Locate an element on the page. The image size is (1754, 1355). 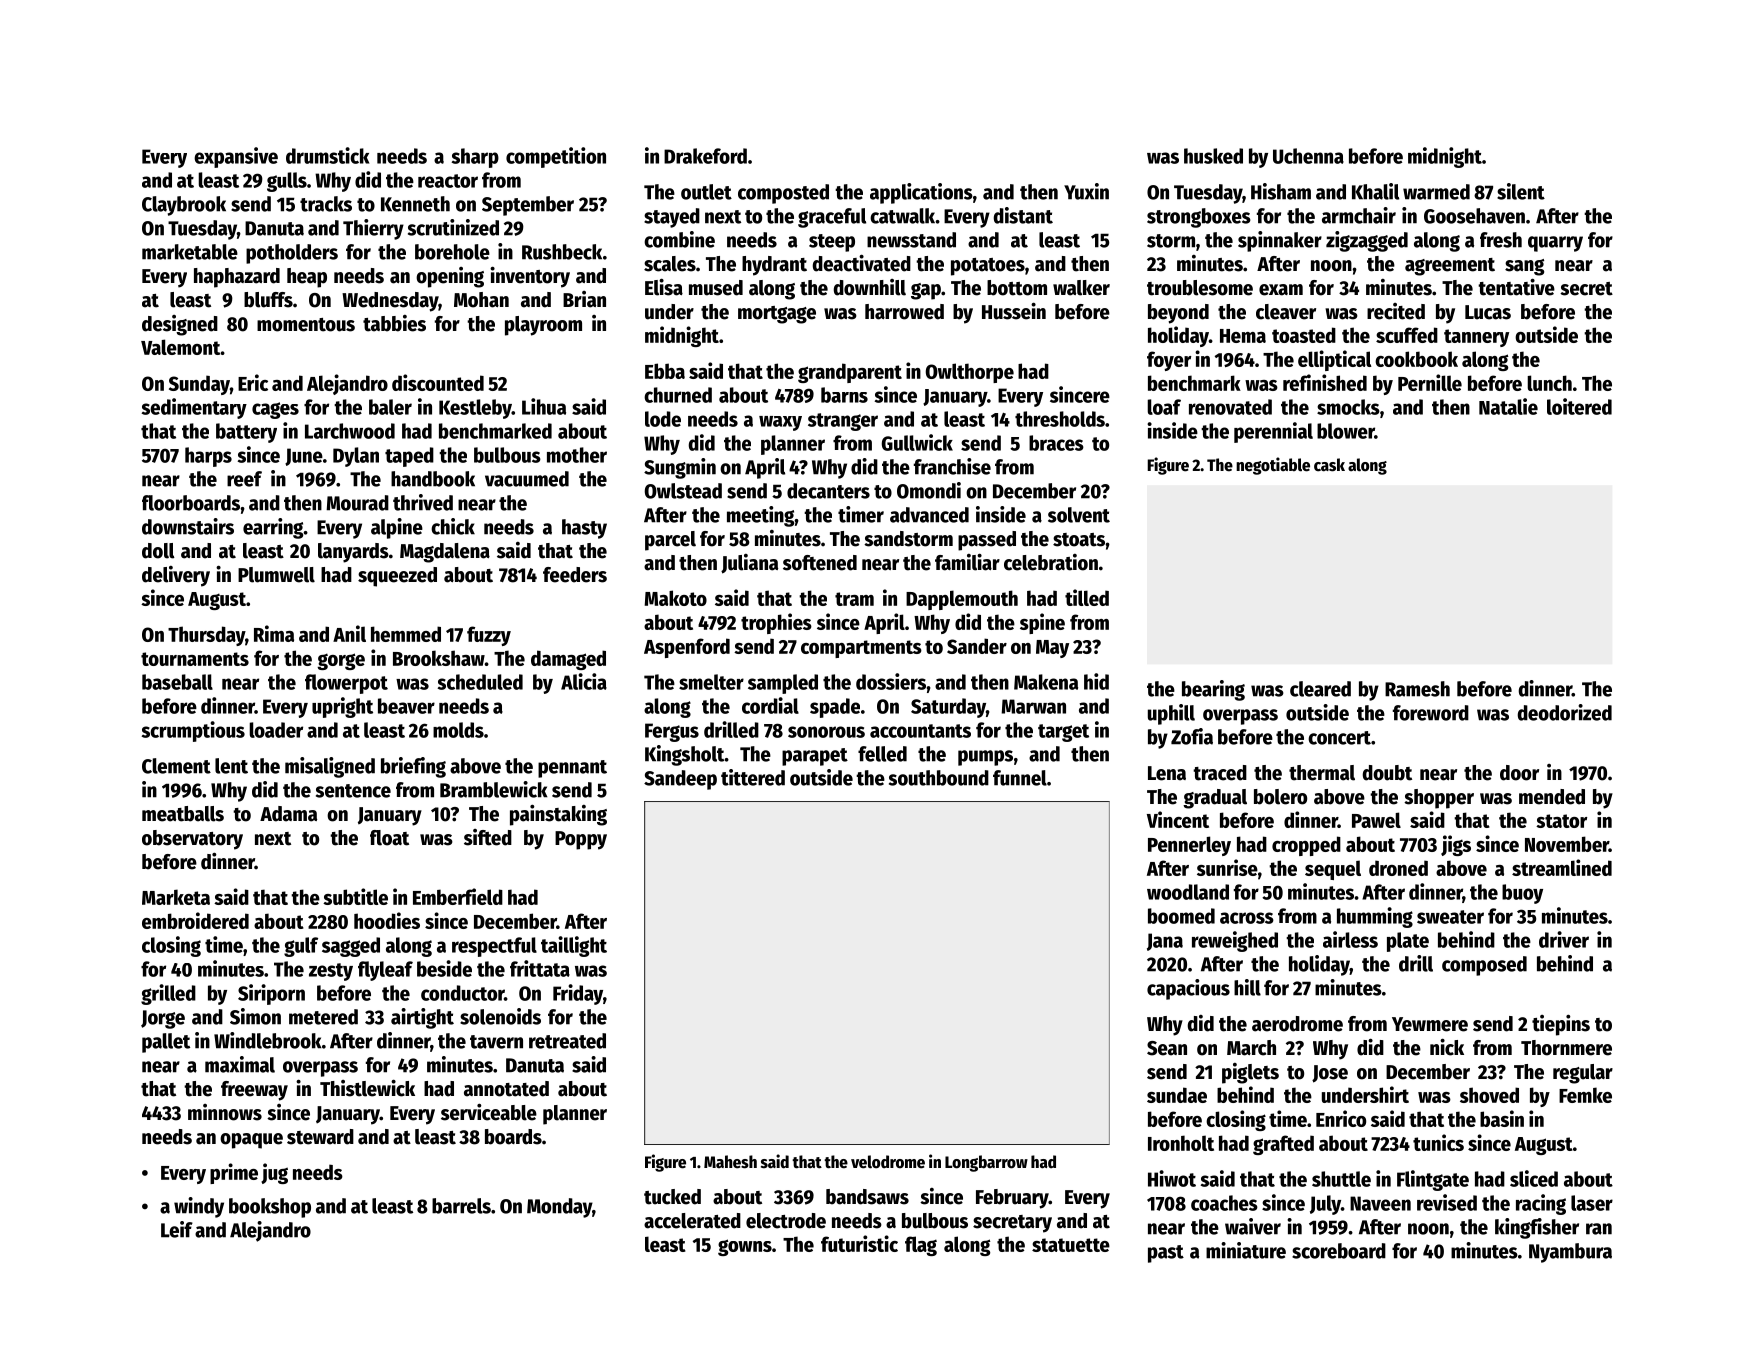
loitered is located at coordinates (1579, 406).
